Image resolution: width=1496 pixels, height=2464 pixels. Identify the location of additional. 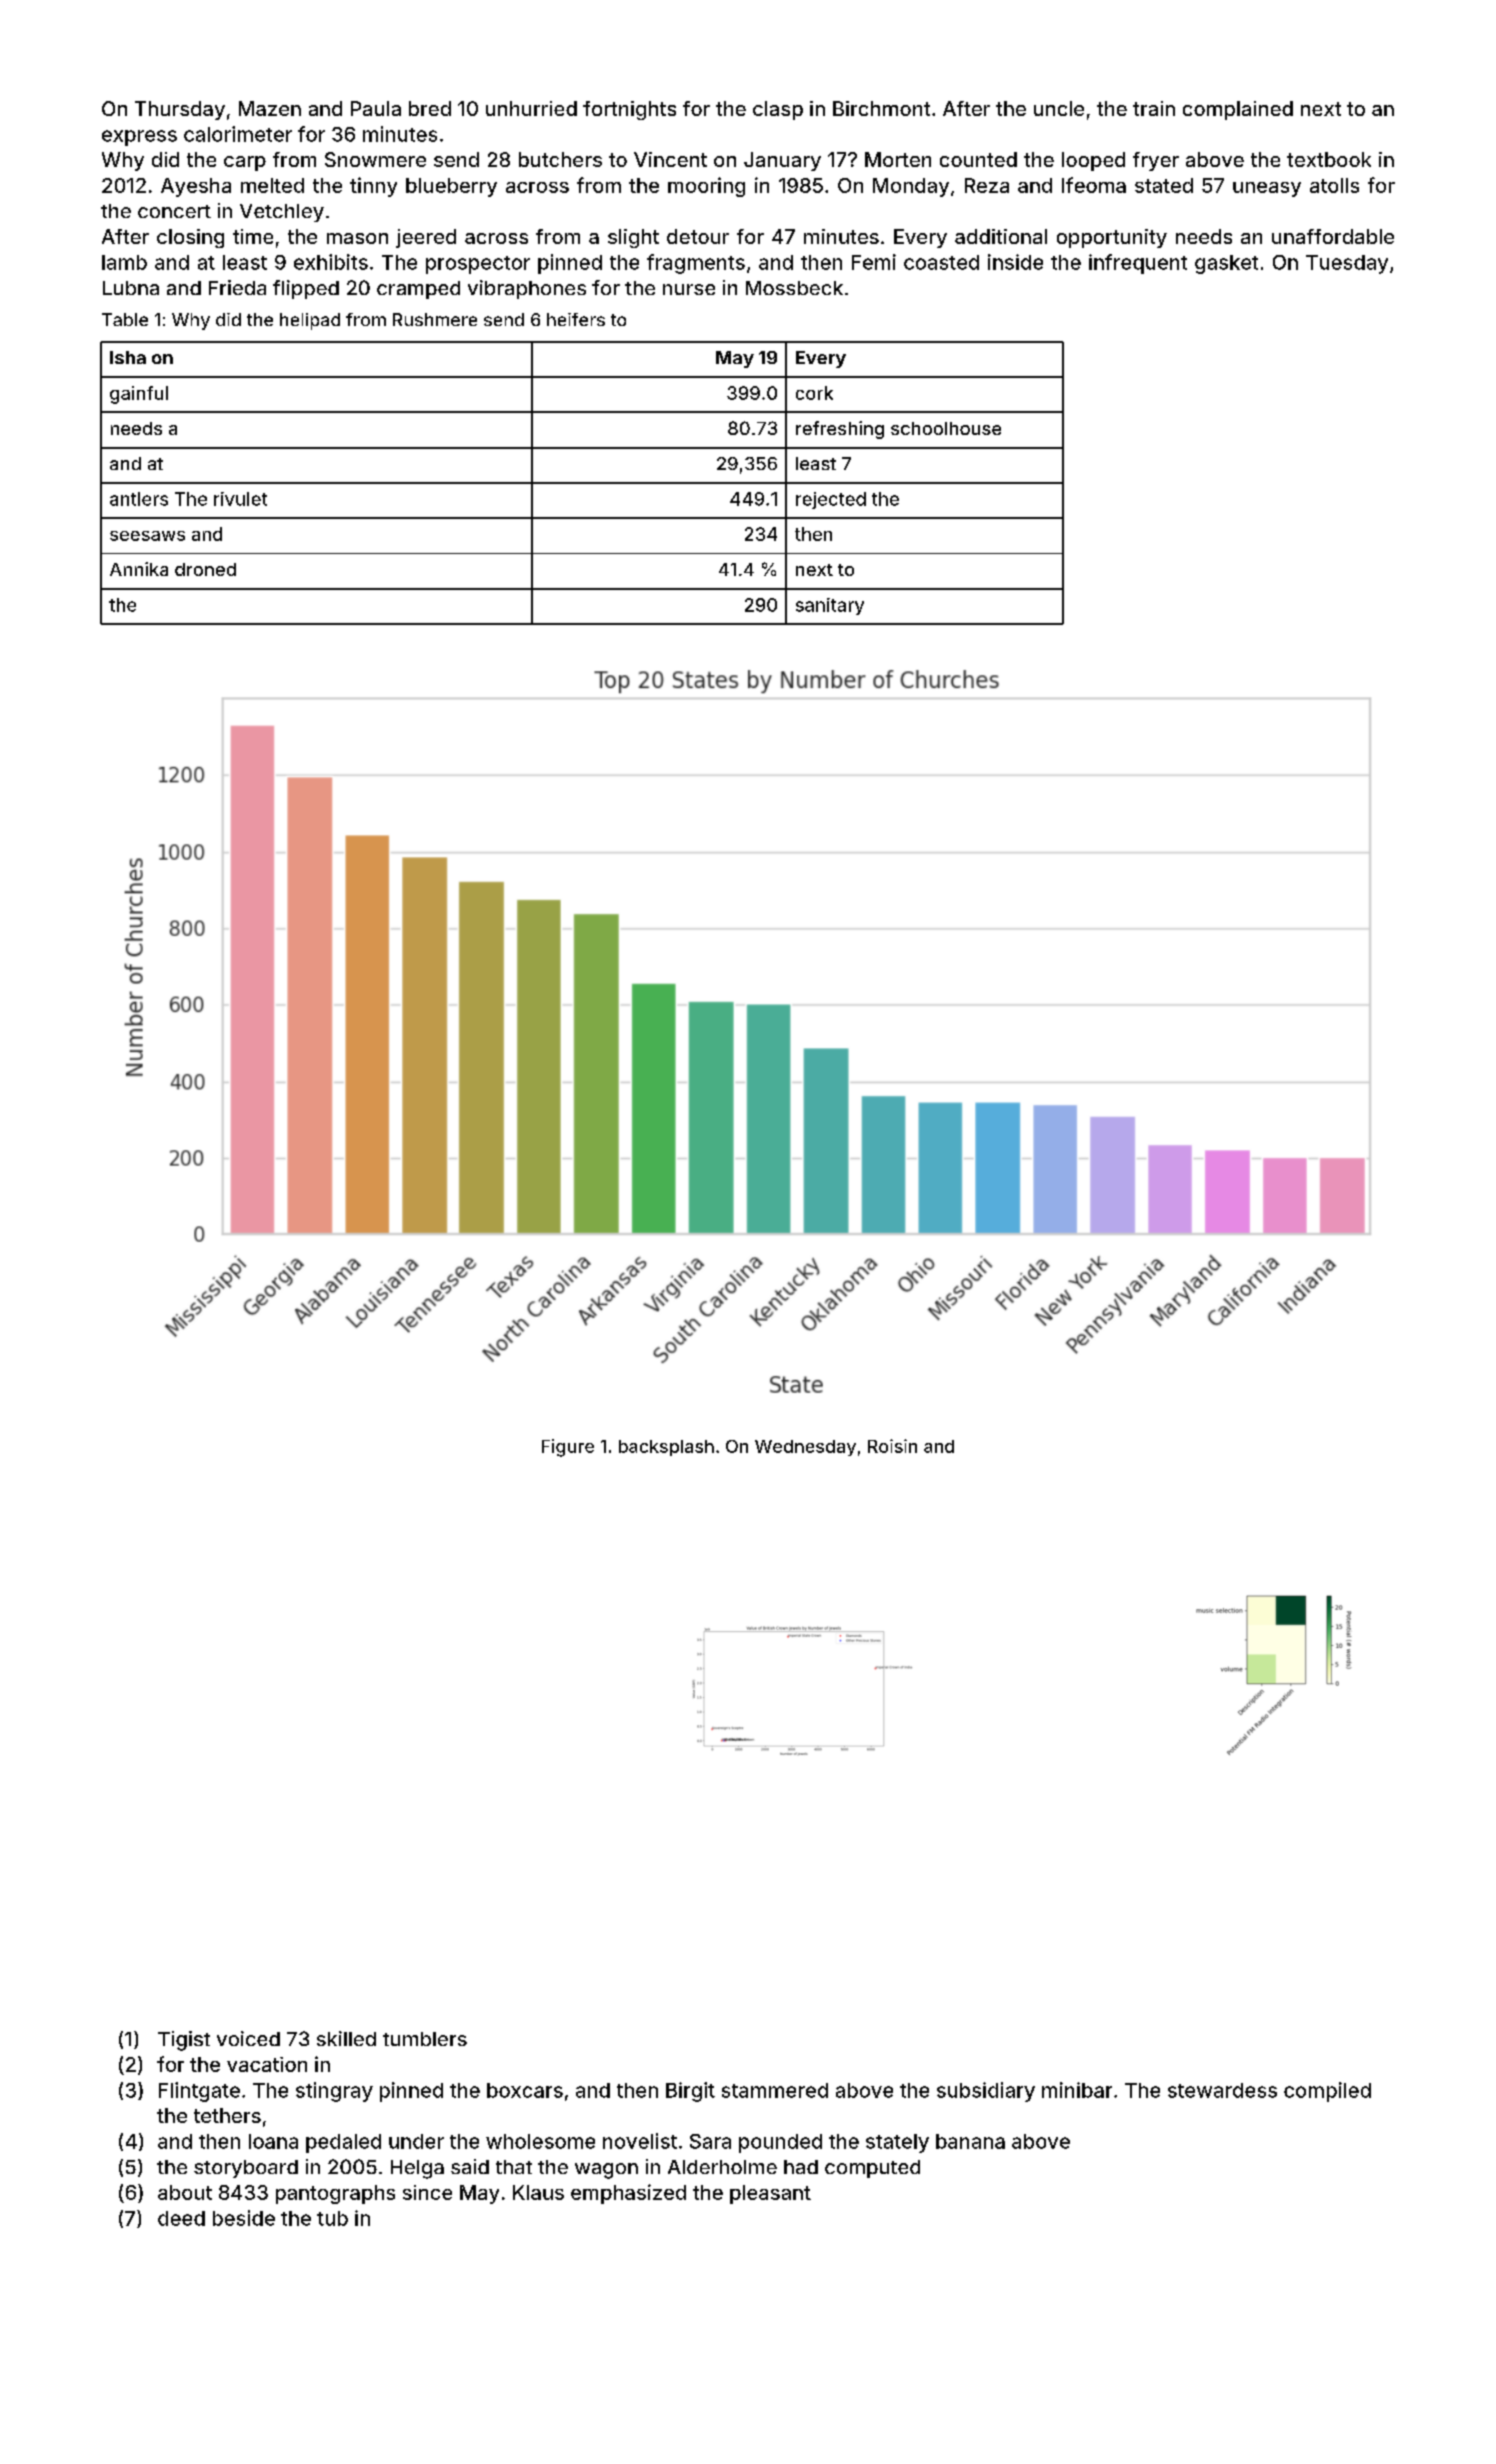
(1001, 236).
